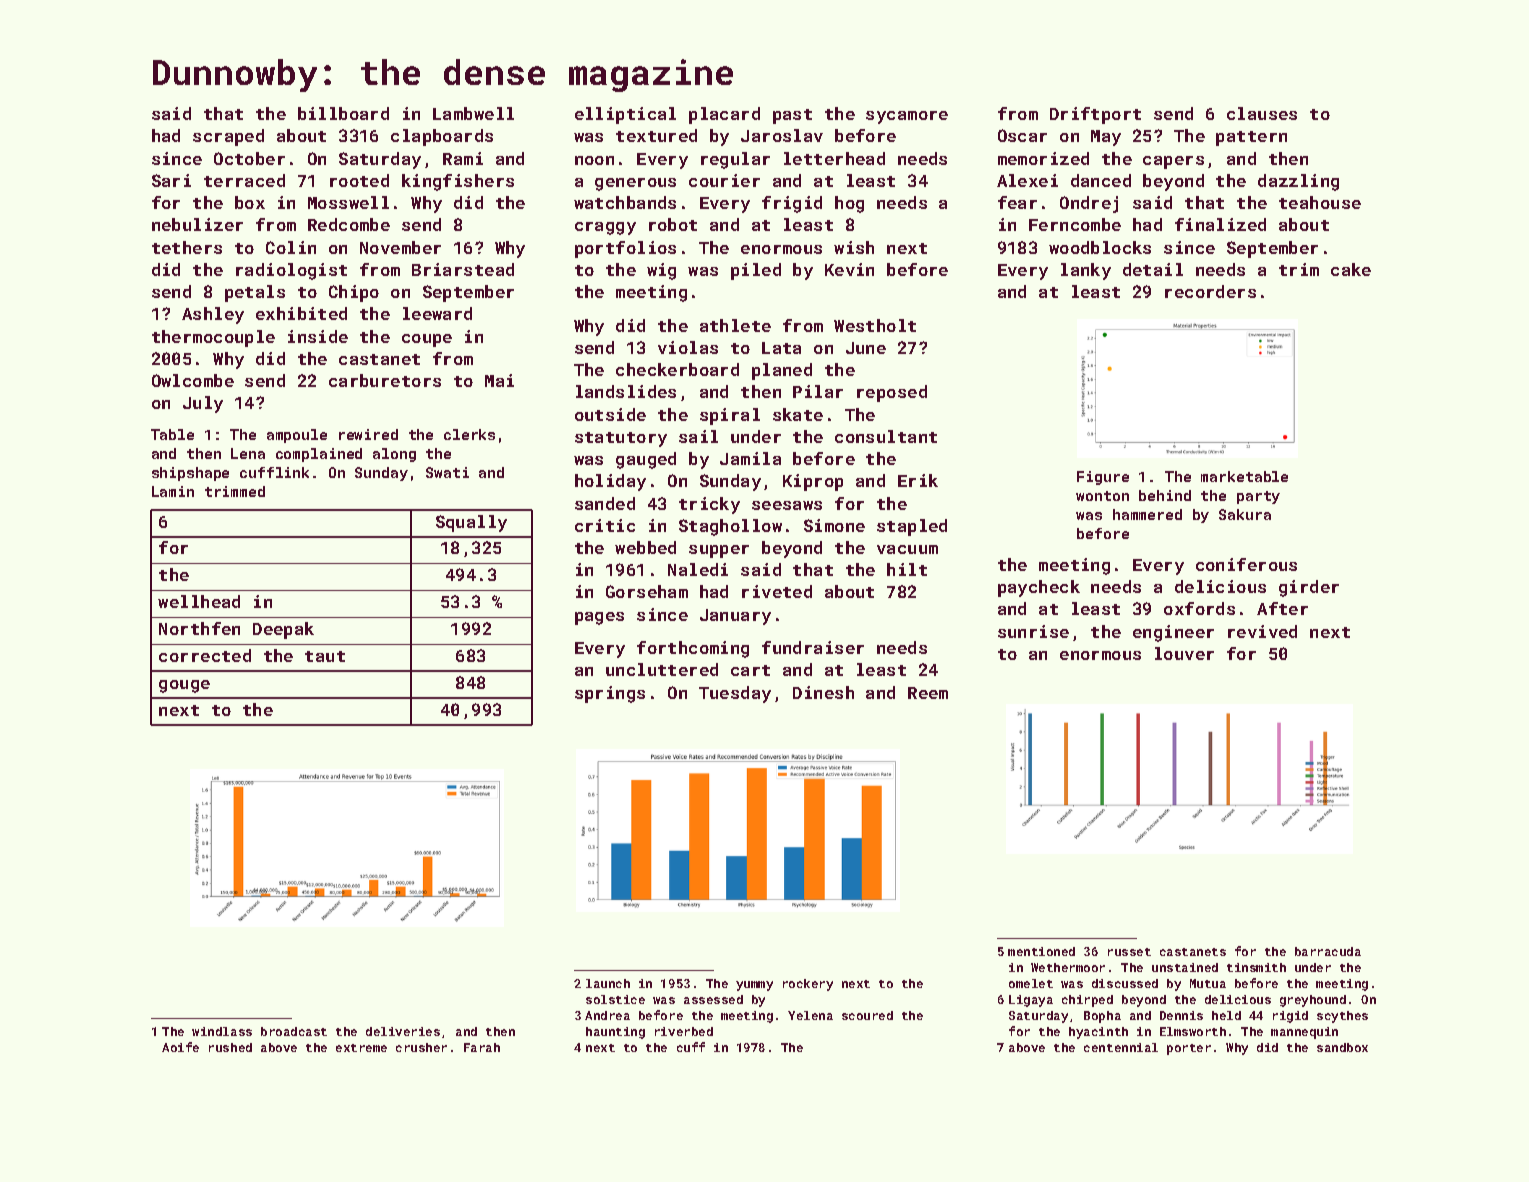 The width and height of the screenshot is (1529, 1182). I want to click on centennial, so click(1121, 1047).
